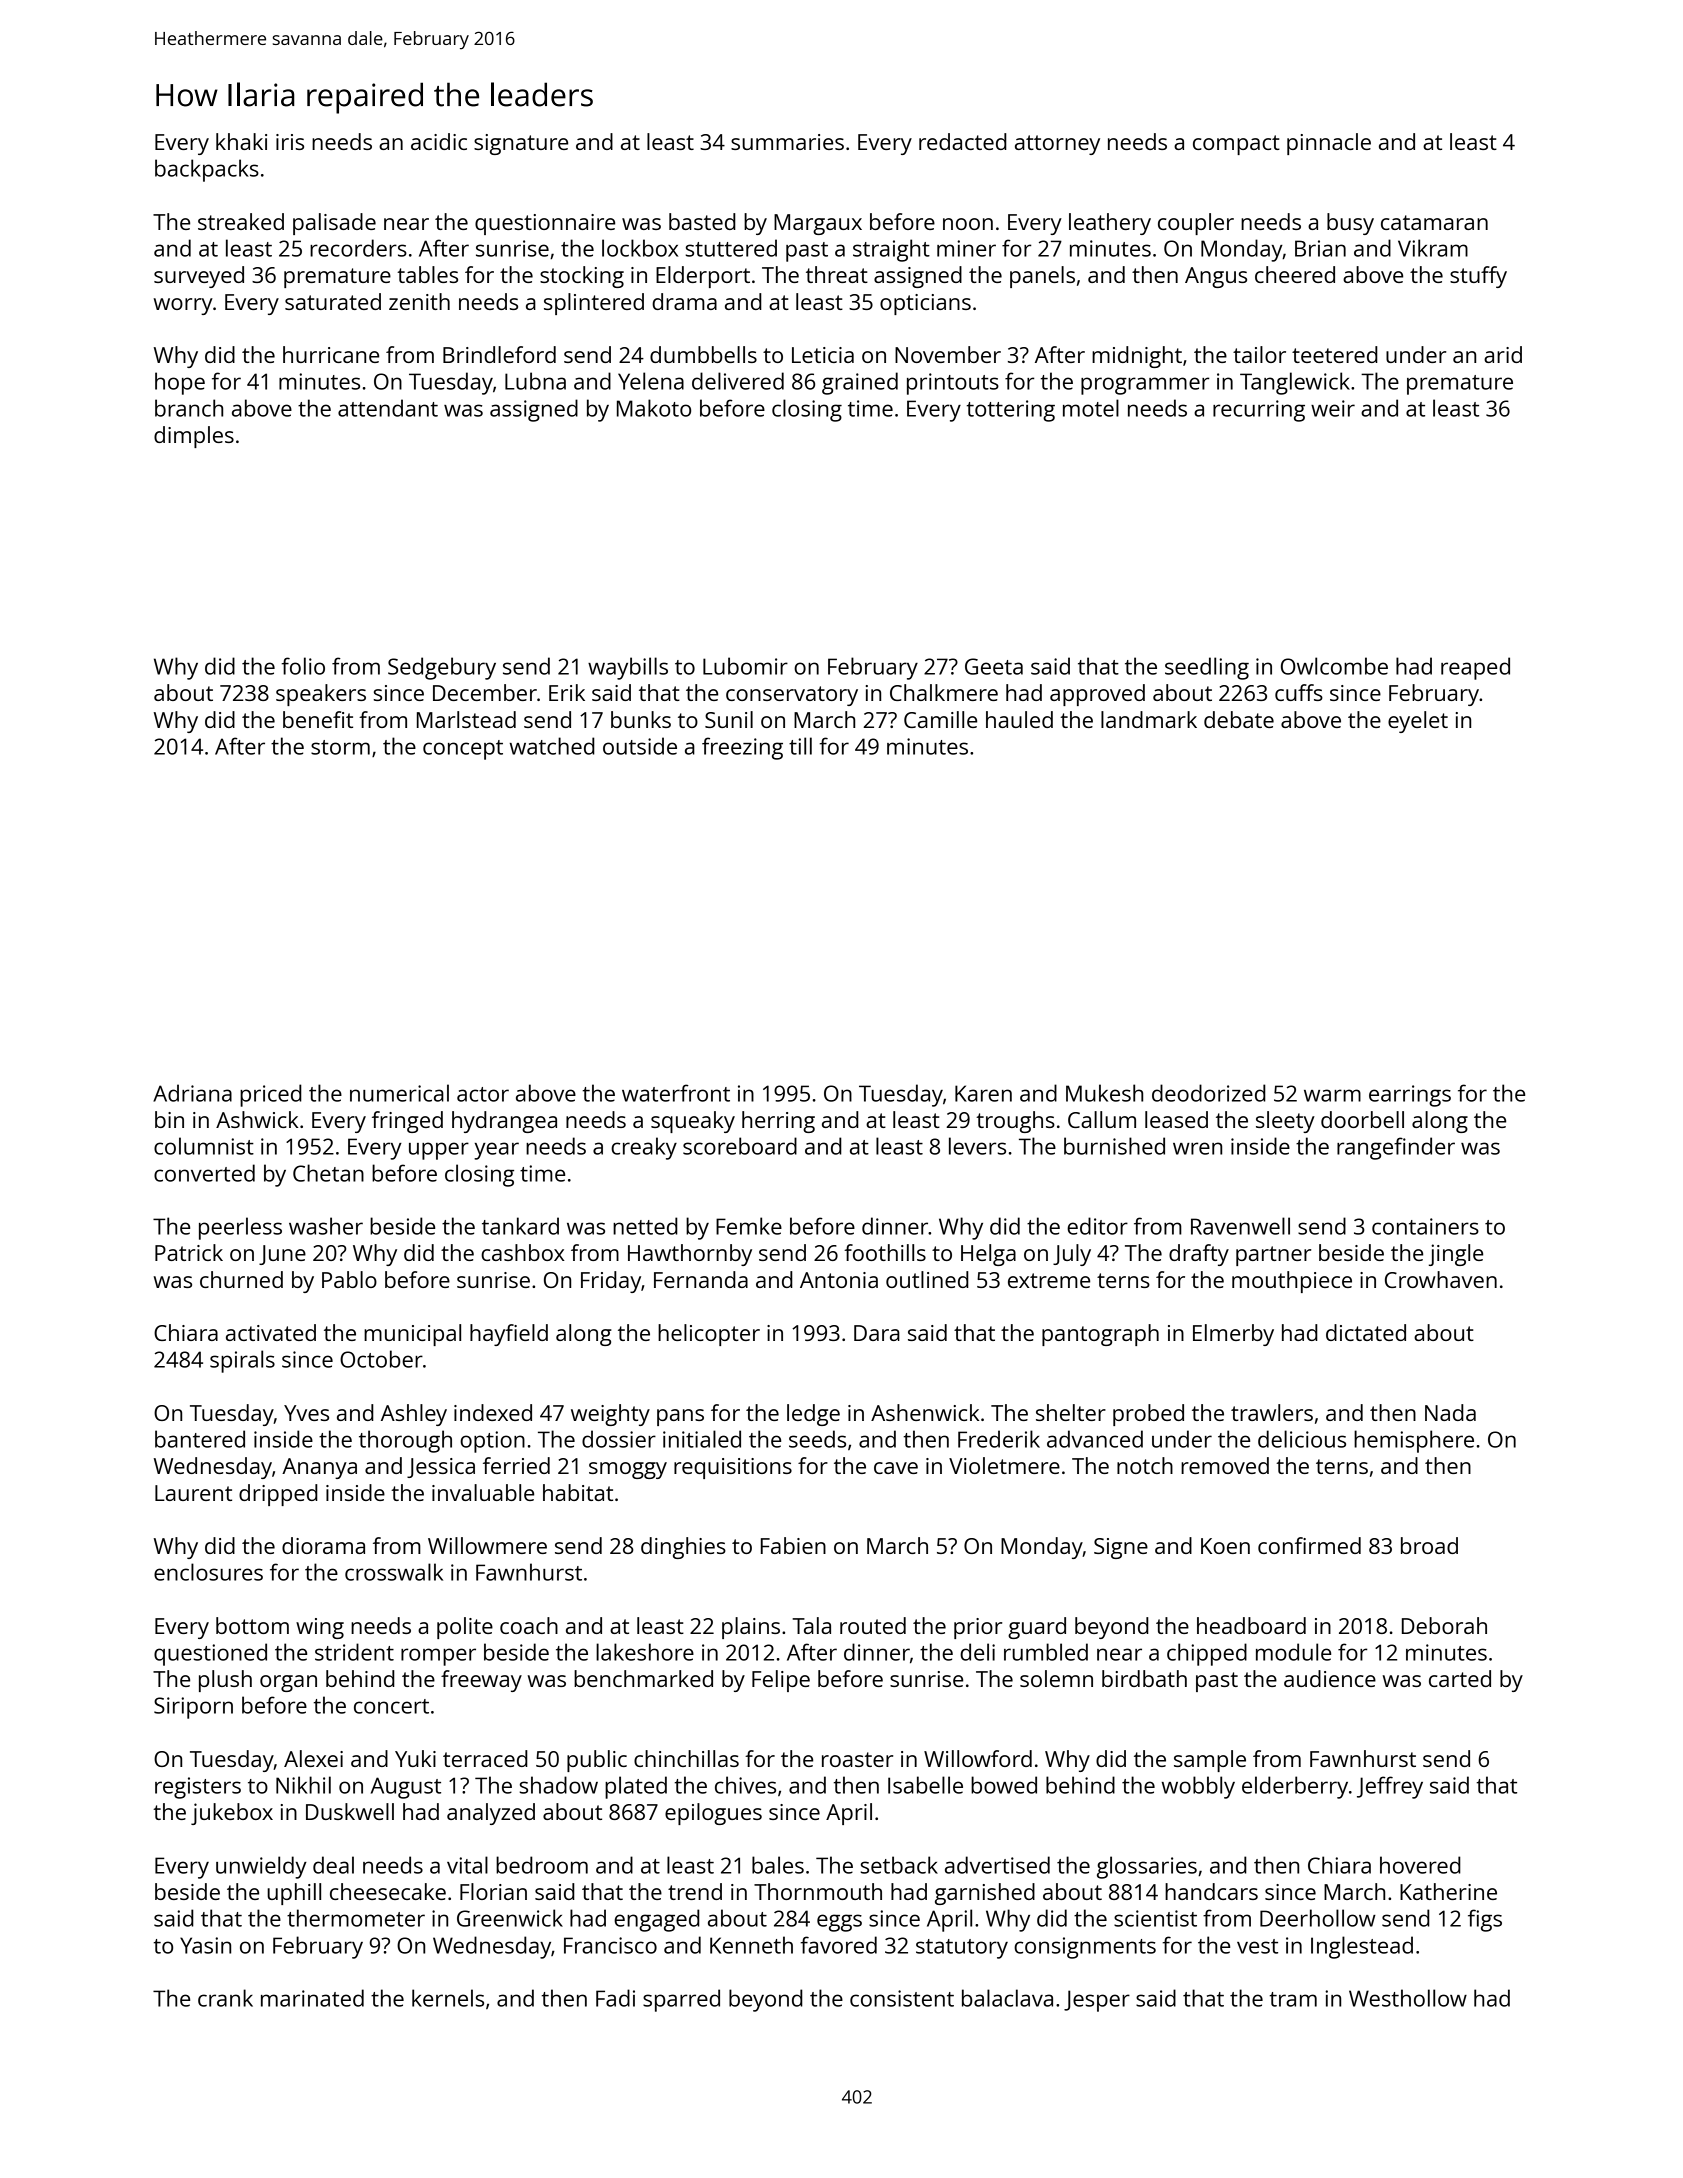 The image size is (1683, 2178). Describe the element at coordinates (787, 142) in the page. I see `summaries` at that location.
